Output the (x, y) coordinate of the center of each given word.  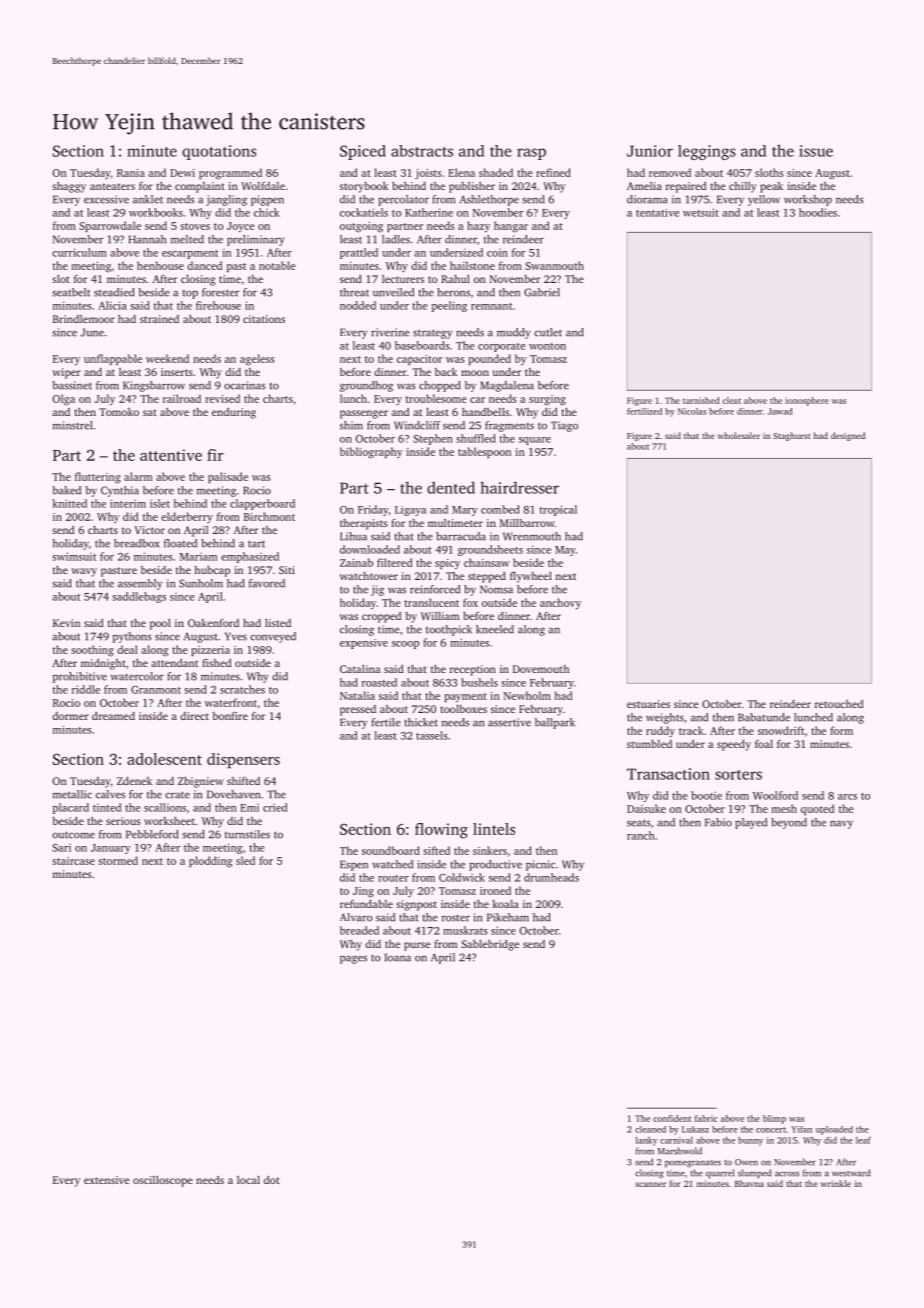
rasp (531, 154)
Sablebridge (490, 945)
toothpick (449, 630)
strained (159, 319)
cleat (732, 400)
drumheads (551, 877)
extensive (107, 1180)
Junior (650, 151)
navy (841, 824)
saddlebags (139, 597)
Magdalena (507, 386)
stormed (118, 860)
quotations (219, 152)
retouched (839, 704)
